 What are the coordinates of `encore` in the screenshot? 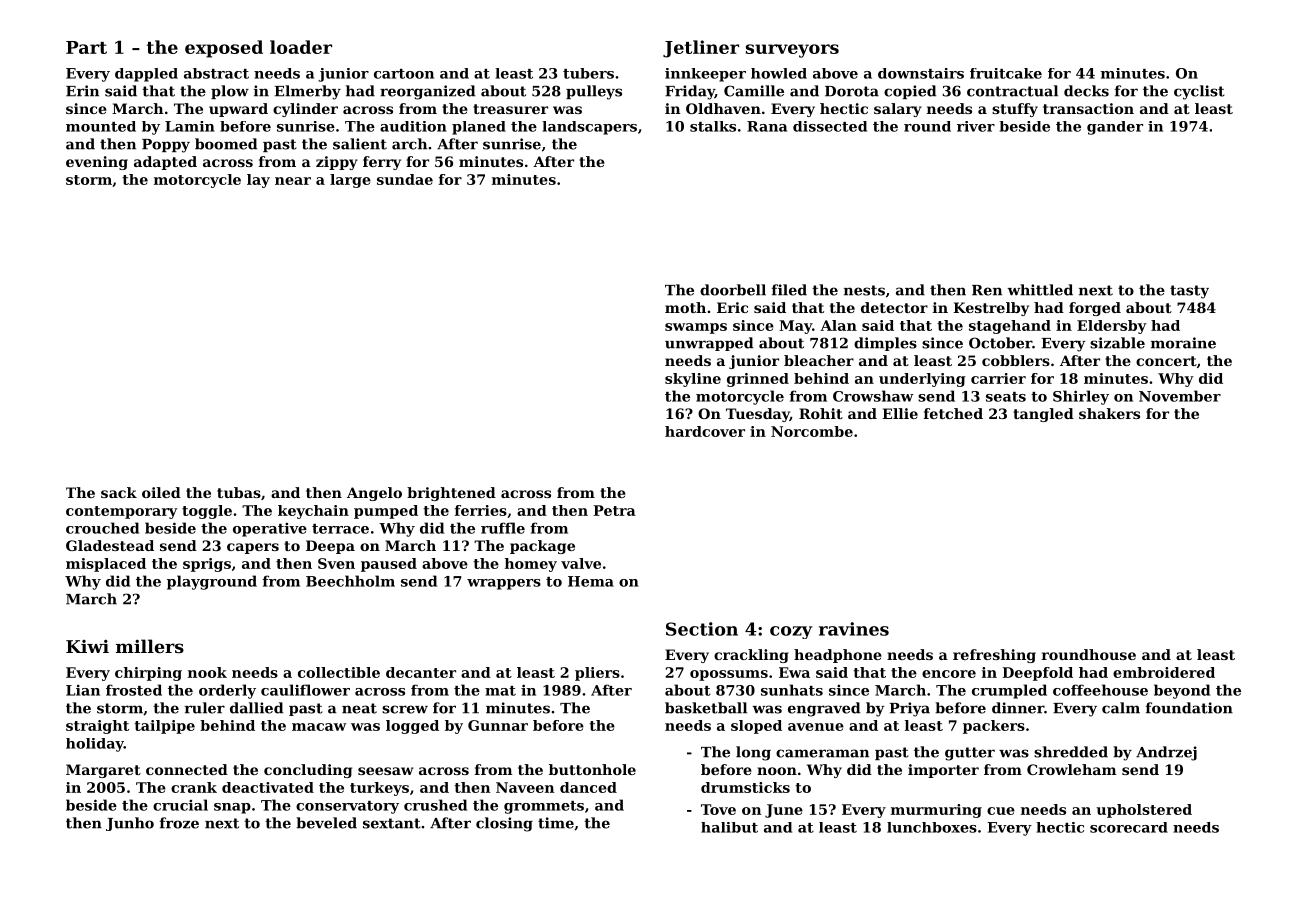 It's located at (949, 674).
